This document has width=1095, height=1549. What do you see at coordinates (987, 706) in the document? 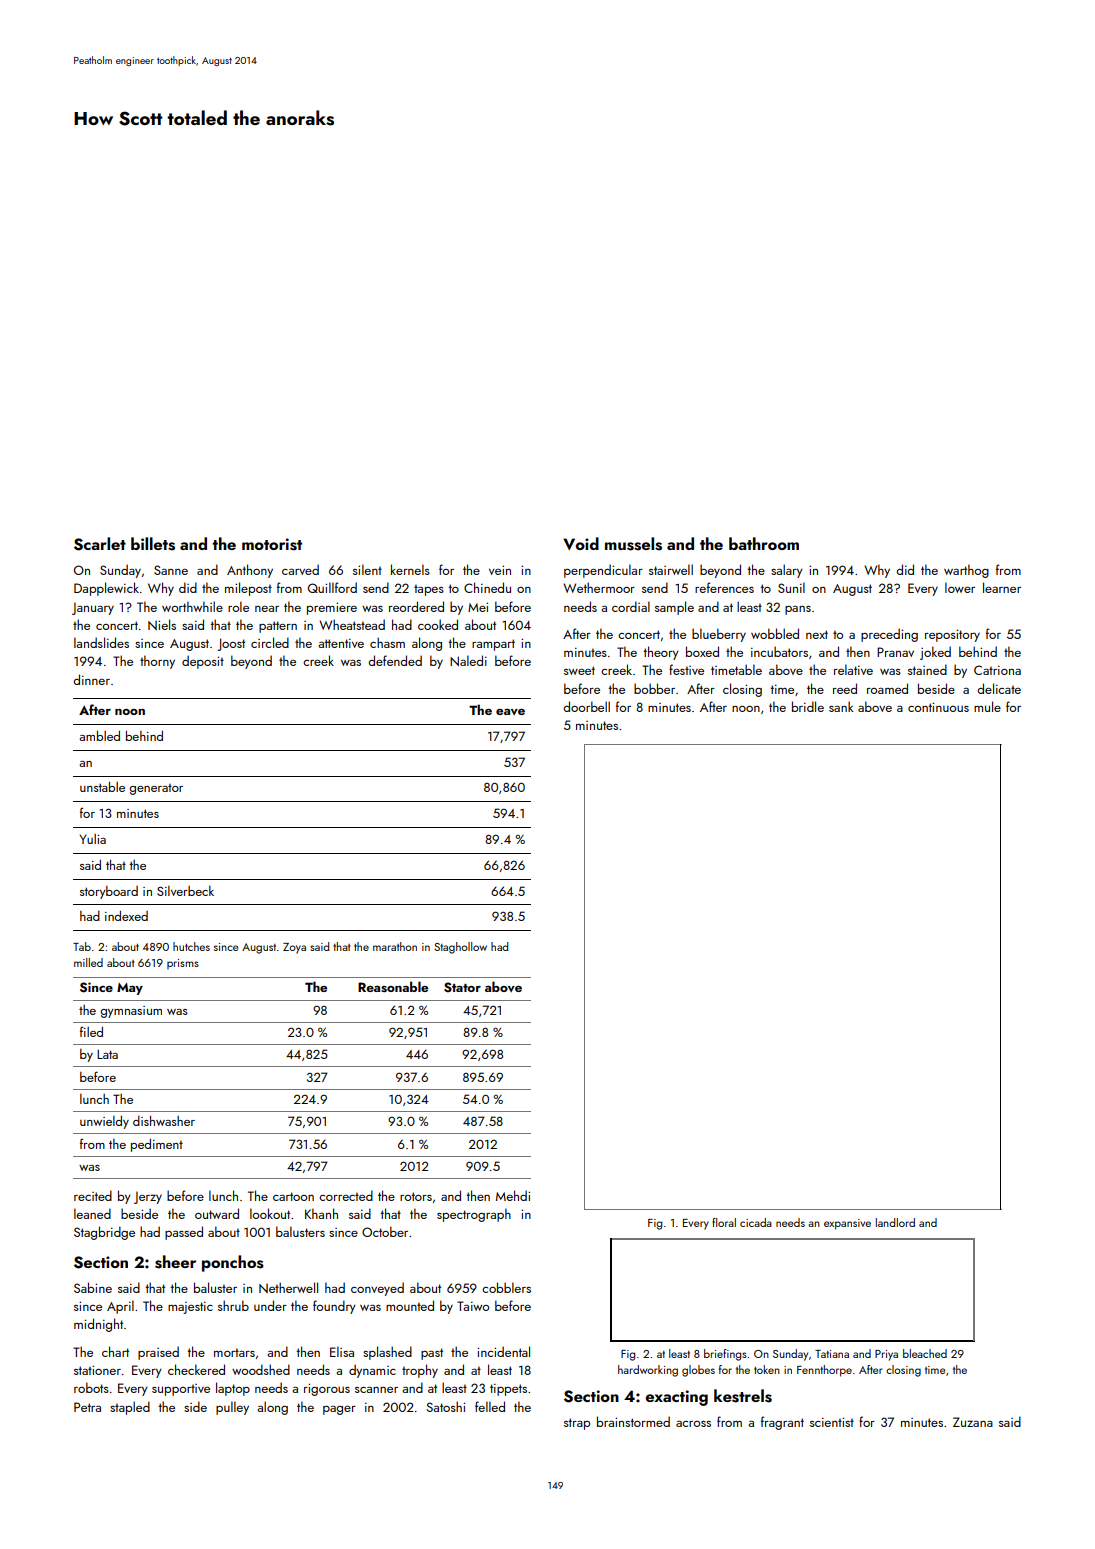
I see `mule` at bounding box center [987, 706].
